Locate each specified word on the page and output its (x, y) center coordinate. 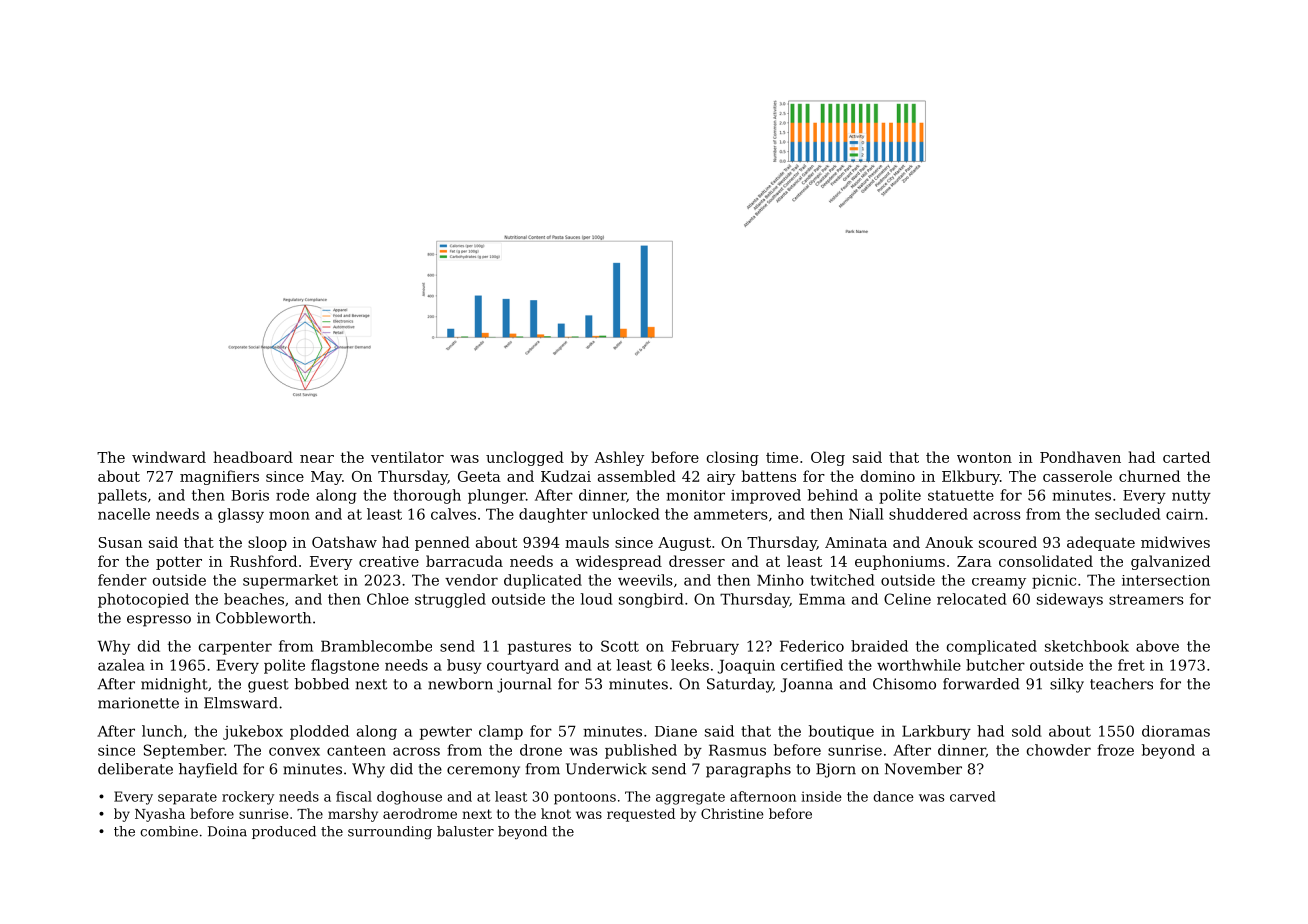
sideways (1070, 600)
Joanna (807, 685)
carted (1186, 457)
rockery (248, 798)
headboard (253, 457)
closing (733, 458)
